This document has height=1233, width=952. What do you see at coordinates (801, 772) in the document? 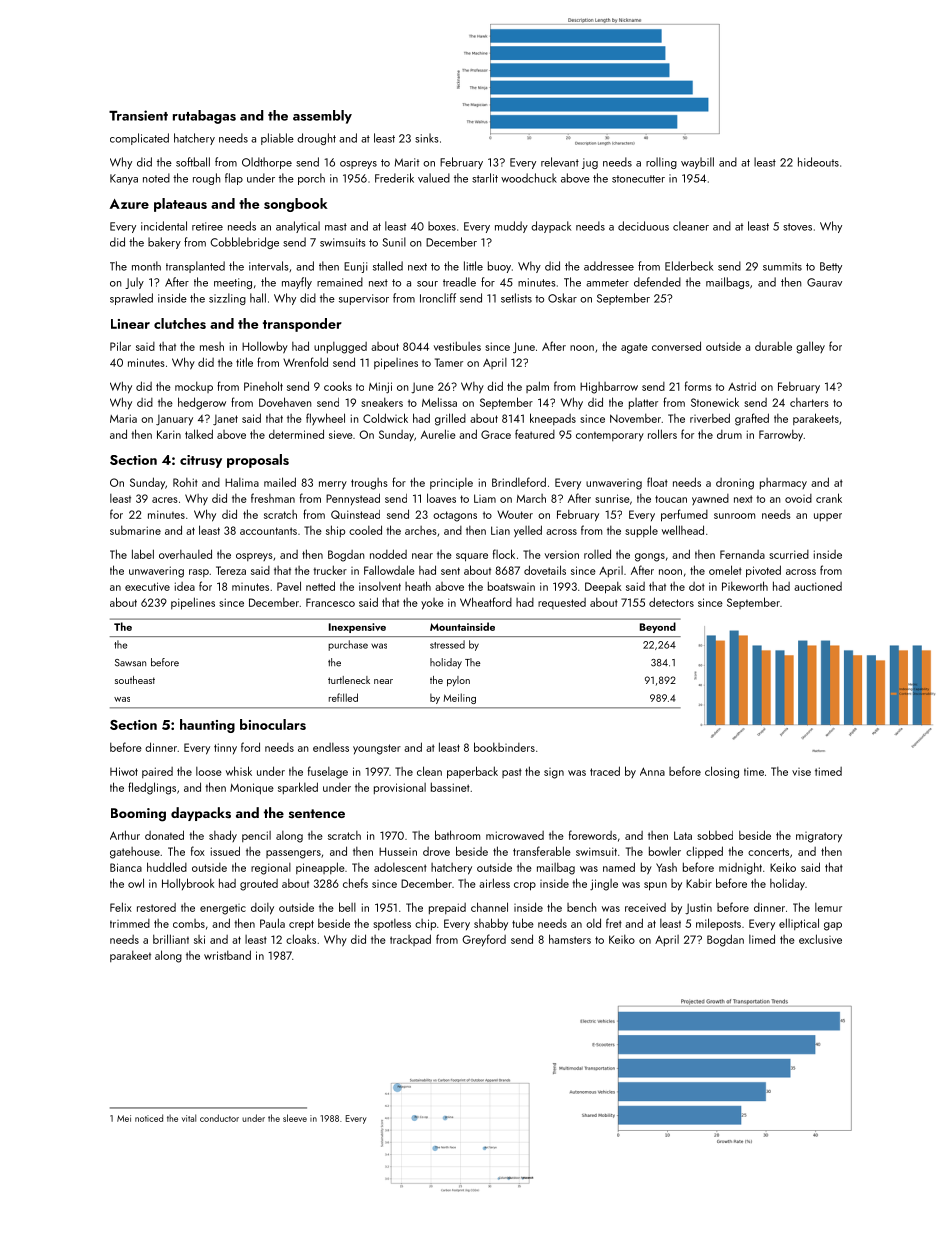
I see `vise` at bounding box center [801, 772].
